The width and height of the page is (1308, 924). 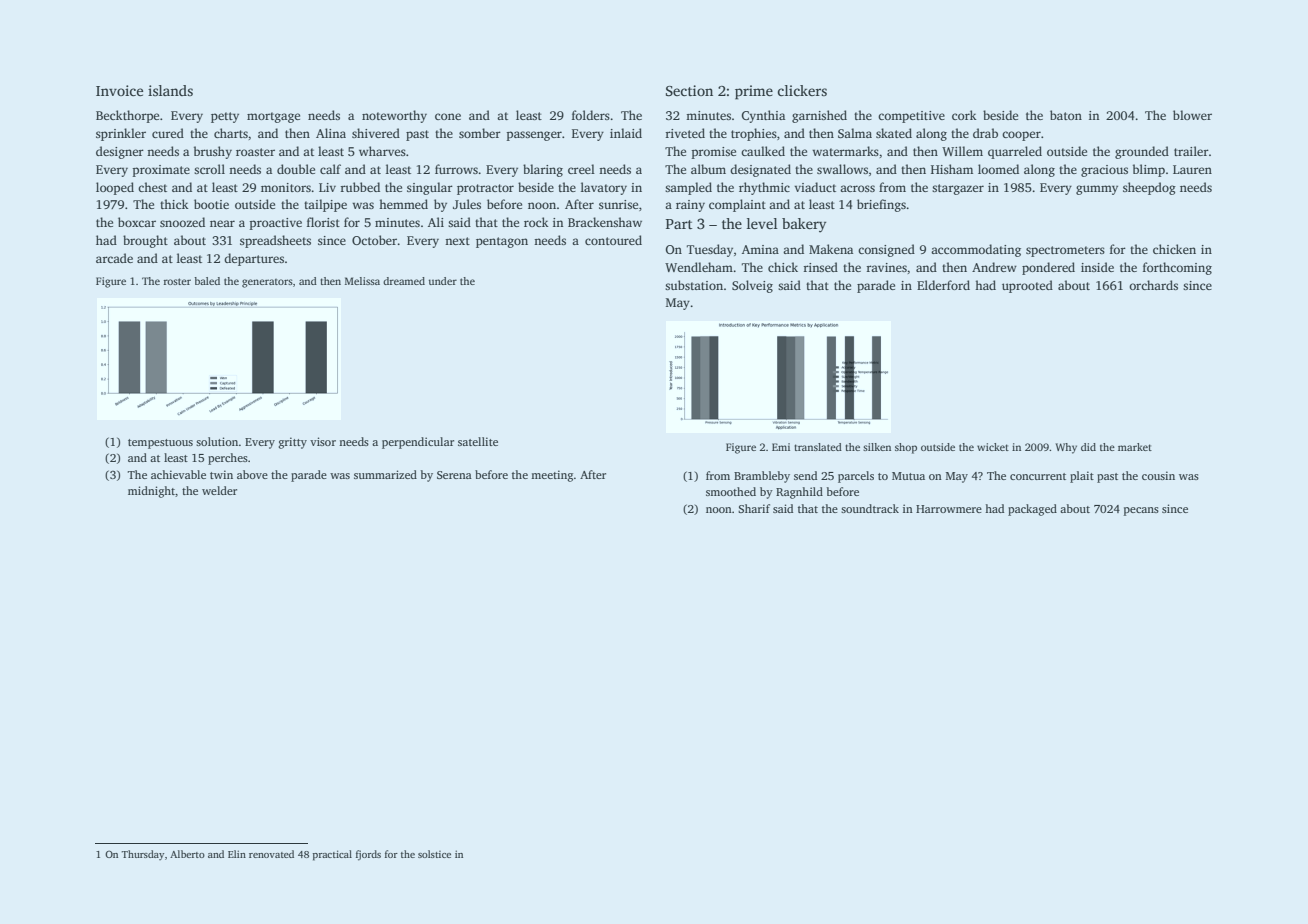 I want to click on Alberto, so click(x=187, y=854).
